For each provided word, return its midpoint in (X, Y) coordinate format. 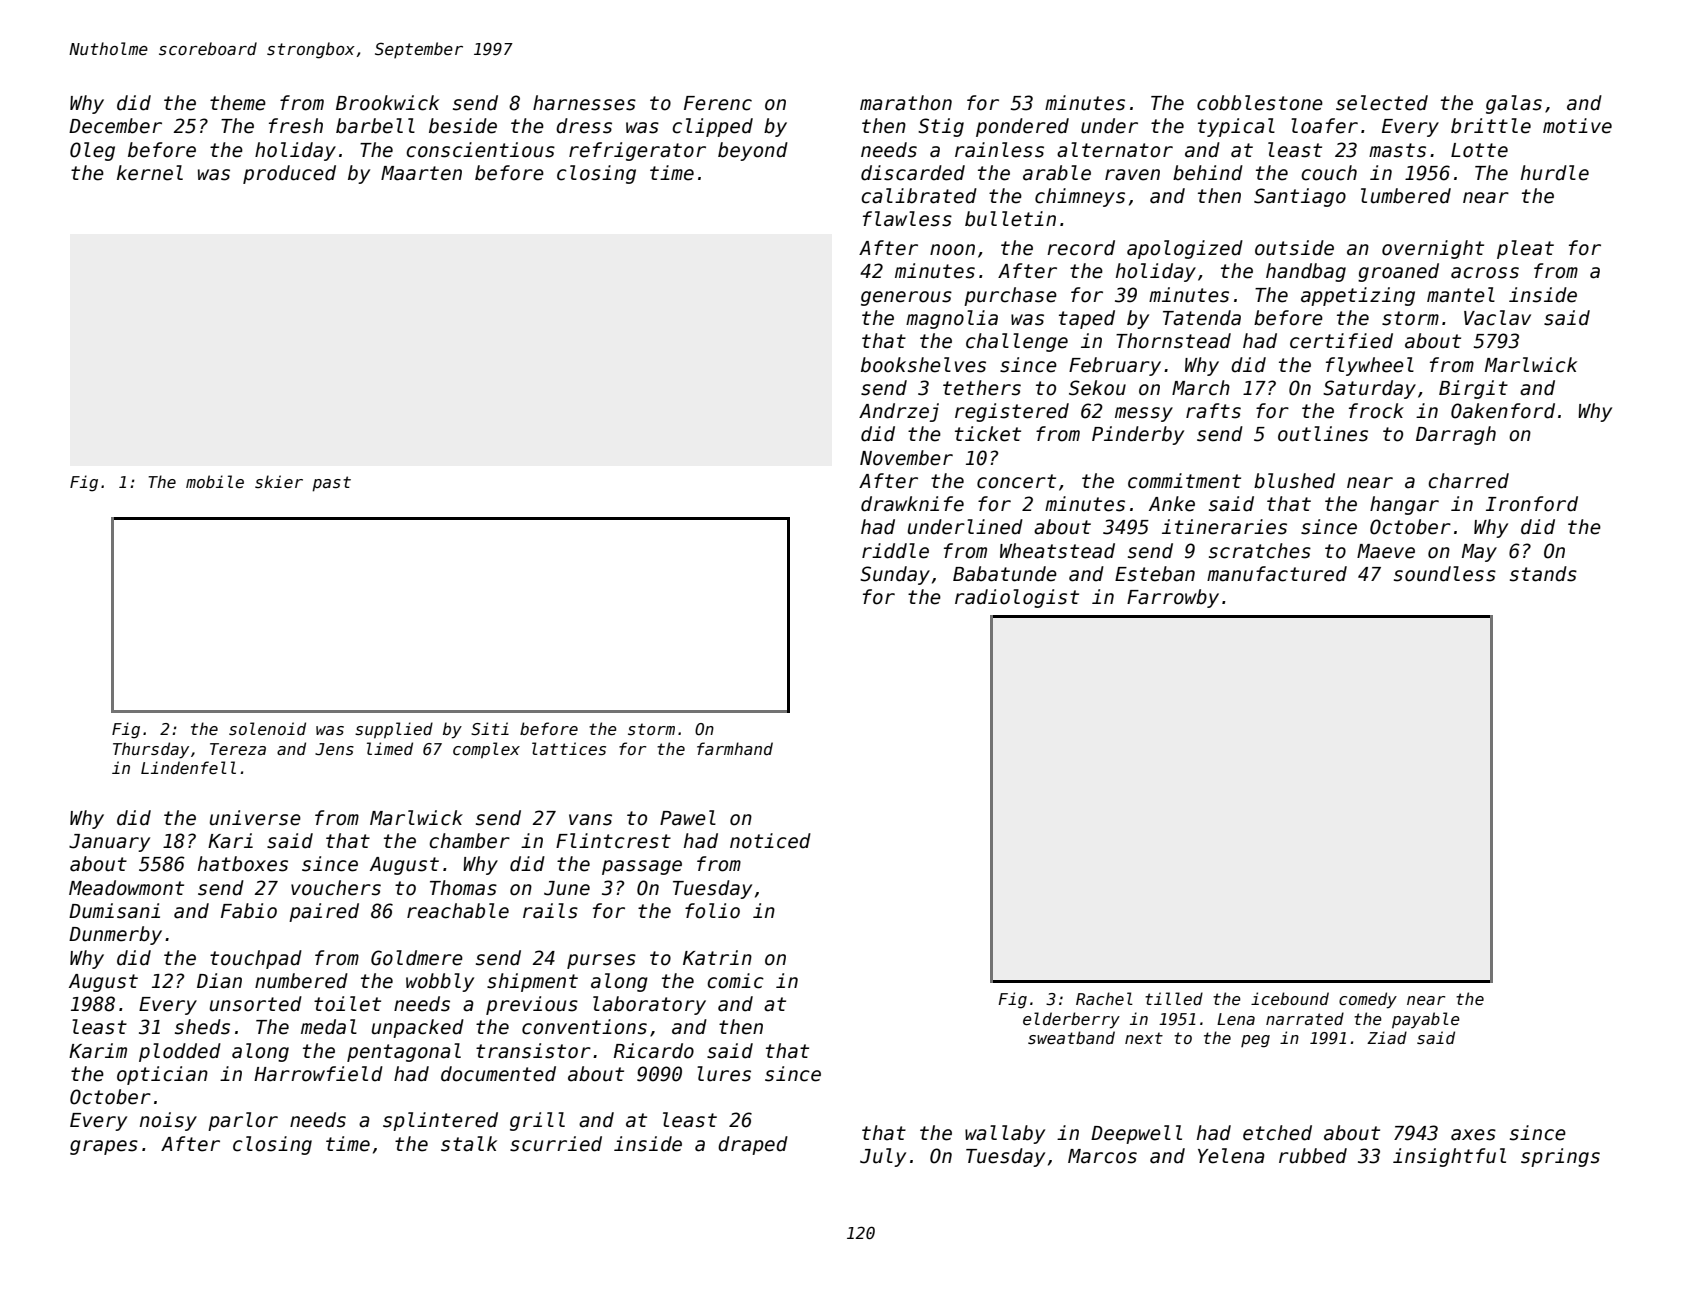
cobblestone (1260, 103)
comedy (1368, 1000)
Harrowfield (318, 1074)
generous (906, 298)
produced (289, 174)
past (331, 484)
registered (1012, 412)
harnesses (584, 103)
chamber (469, 841)
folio (712, 911)
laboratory (649, 1005)
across (1485, 273)
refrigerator (637, 151)
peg (1255, 1041)
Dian (219, 981)
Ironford (1532, 504)
